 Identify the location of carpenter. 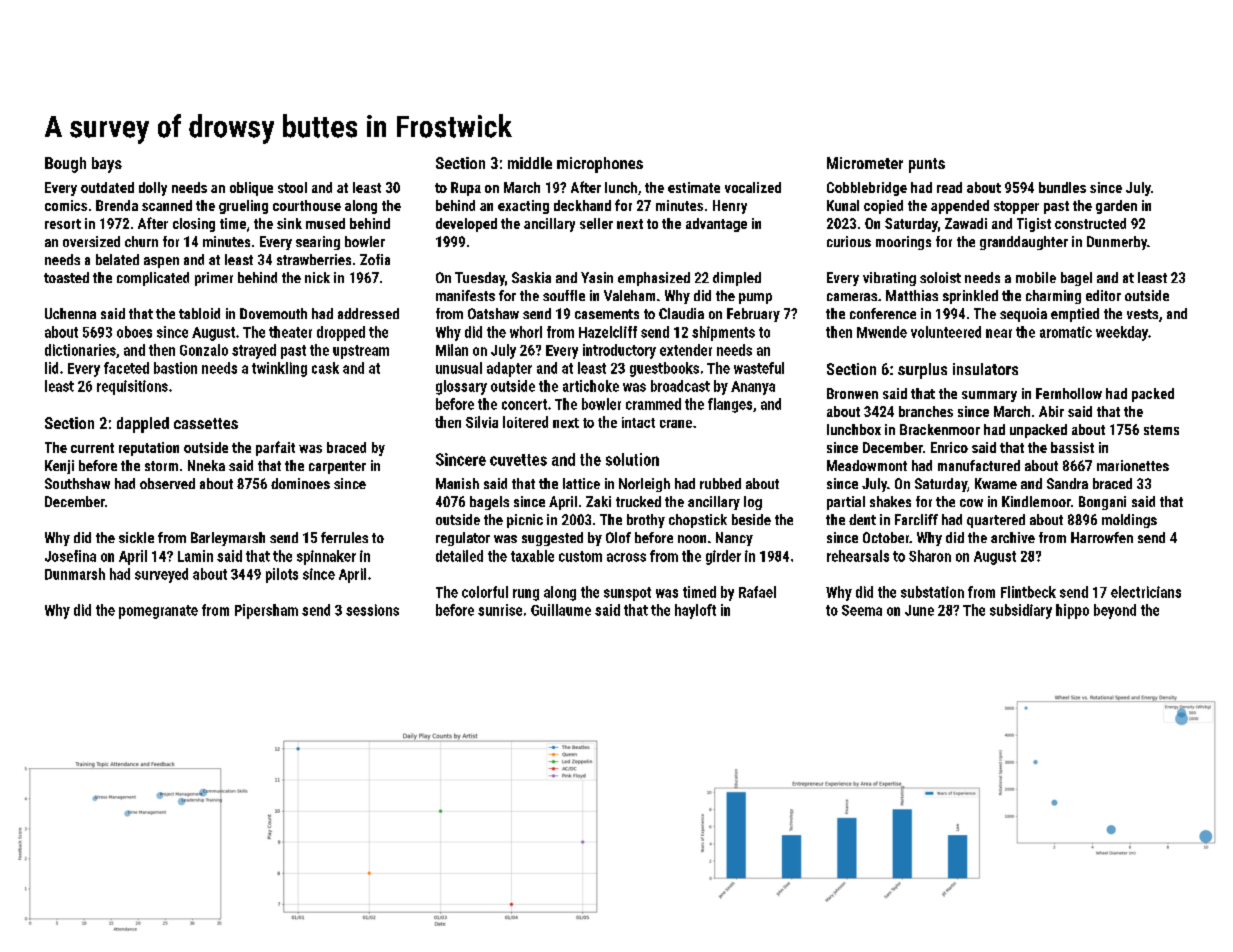
(337, 467).
